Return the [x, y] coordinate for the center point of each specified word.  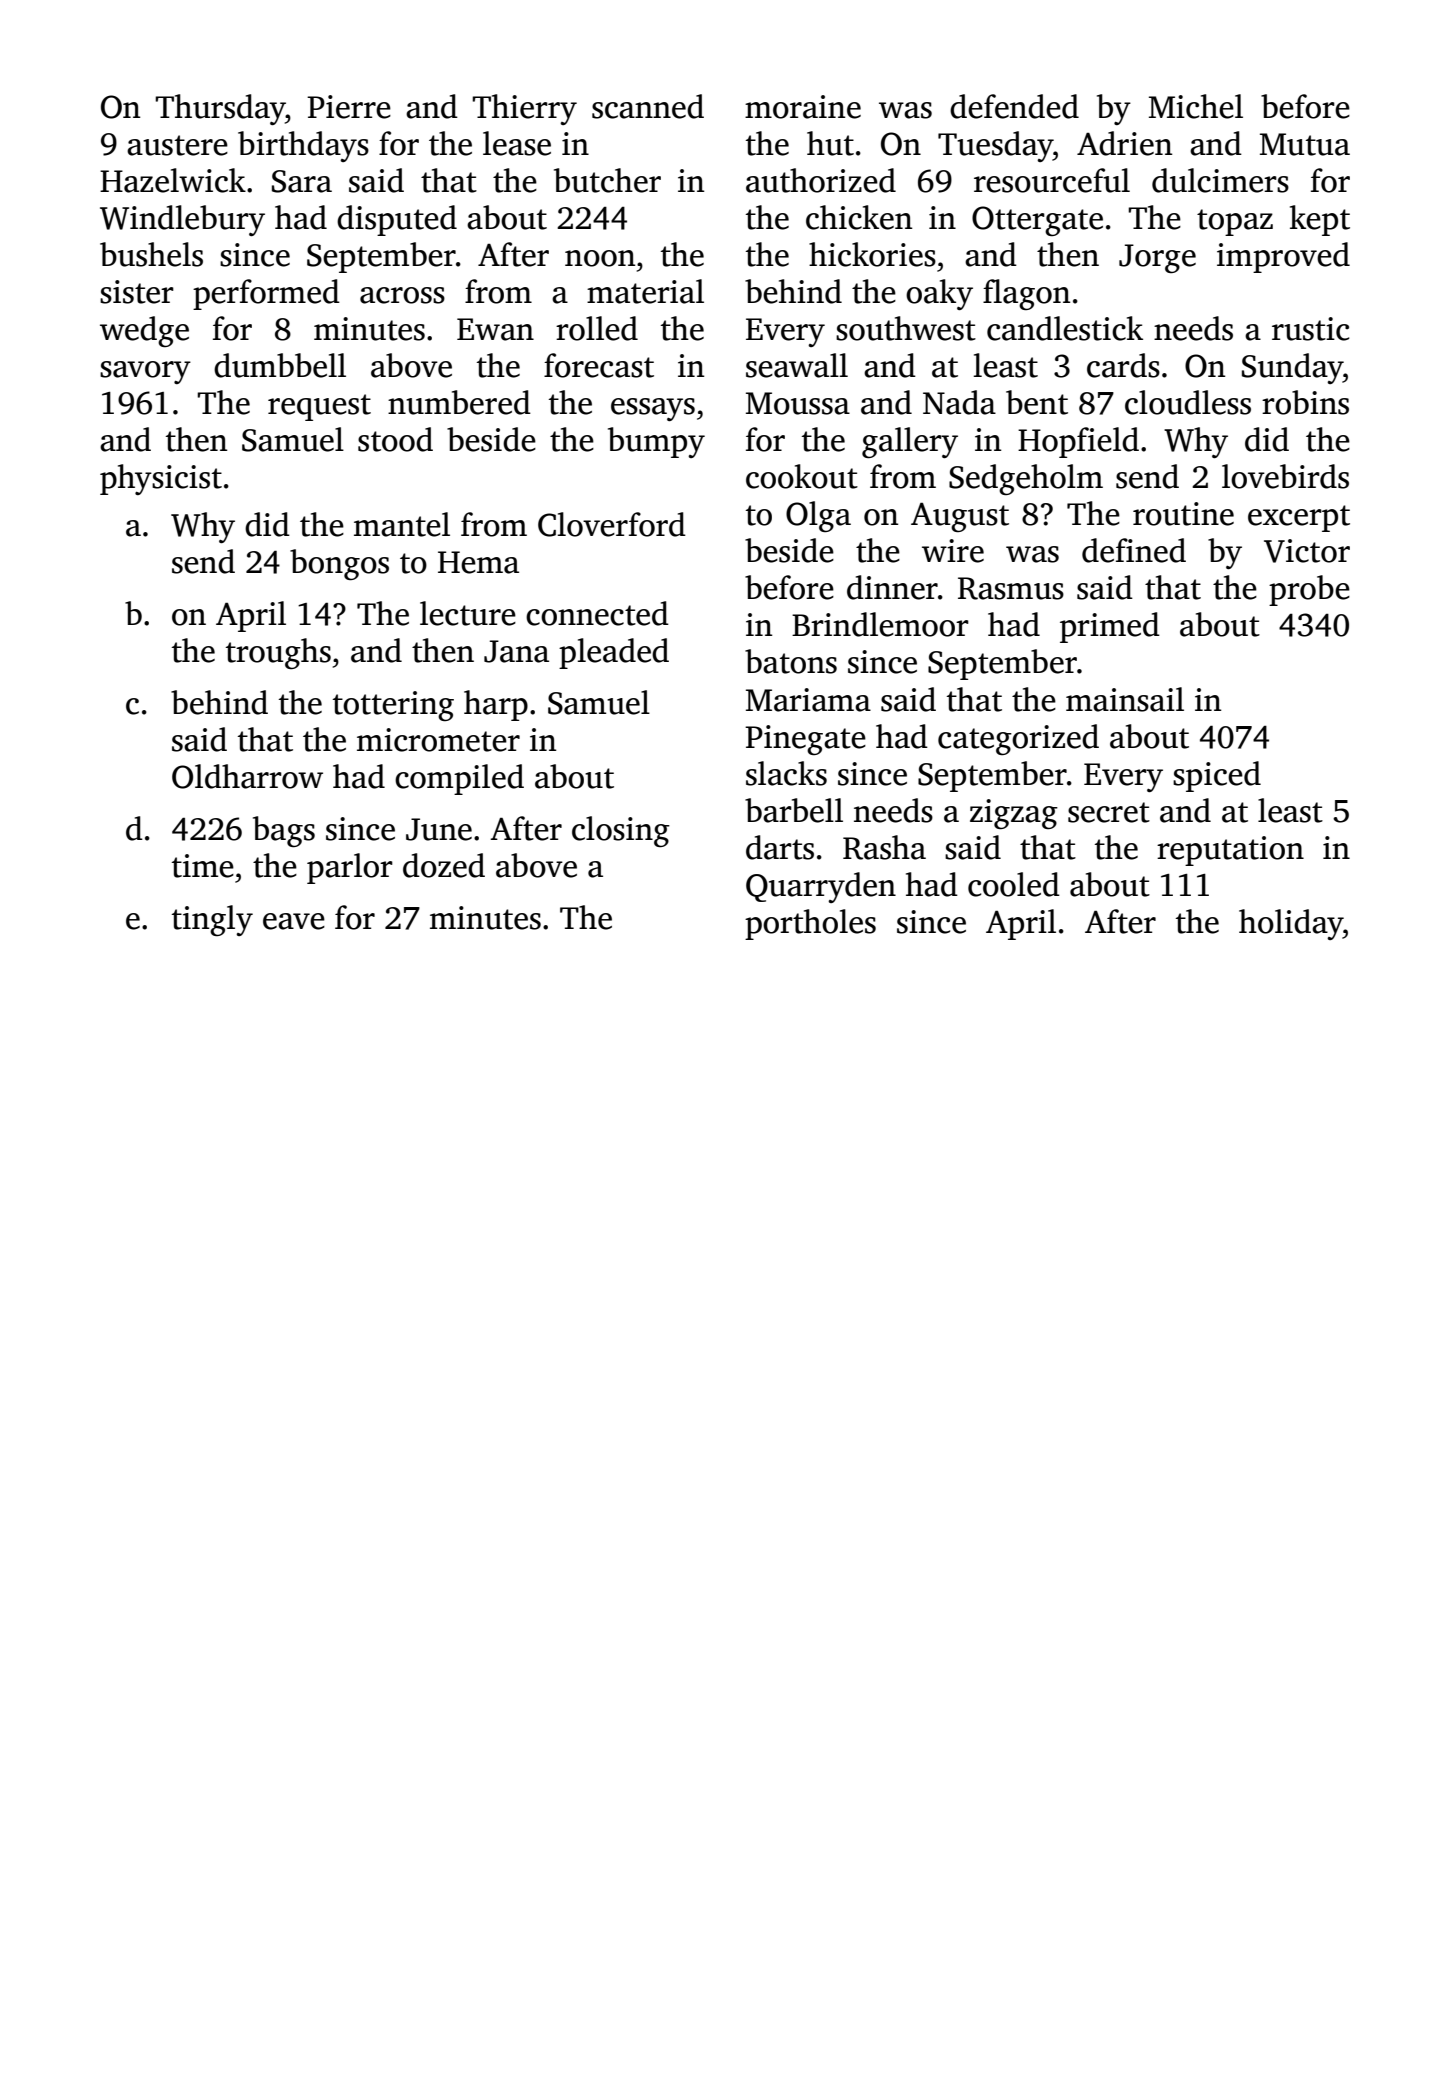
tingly [212, 920]
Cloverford [612, 524]
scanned [648, 106]
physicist [161, 479]
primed [1110, 627]
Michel [1196, 106]
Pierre [349, 107]
